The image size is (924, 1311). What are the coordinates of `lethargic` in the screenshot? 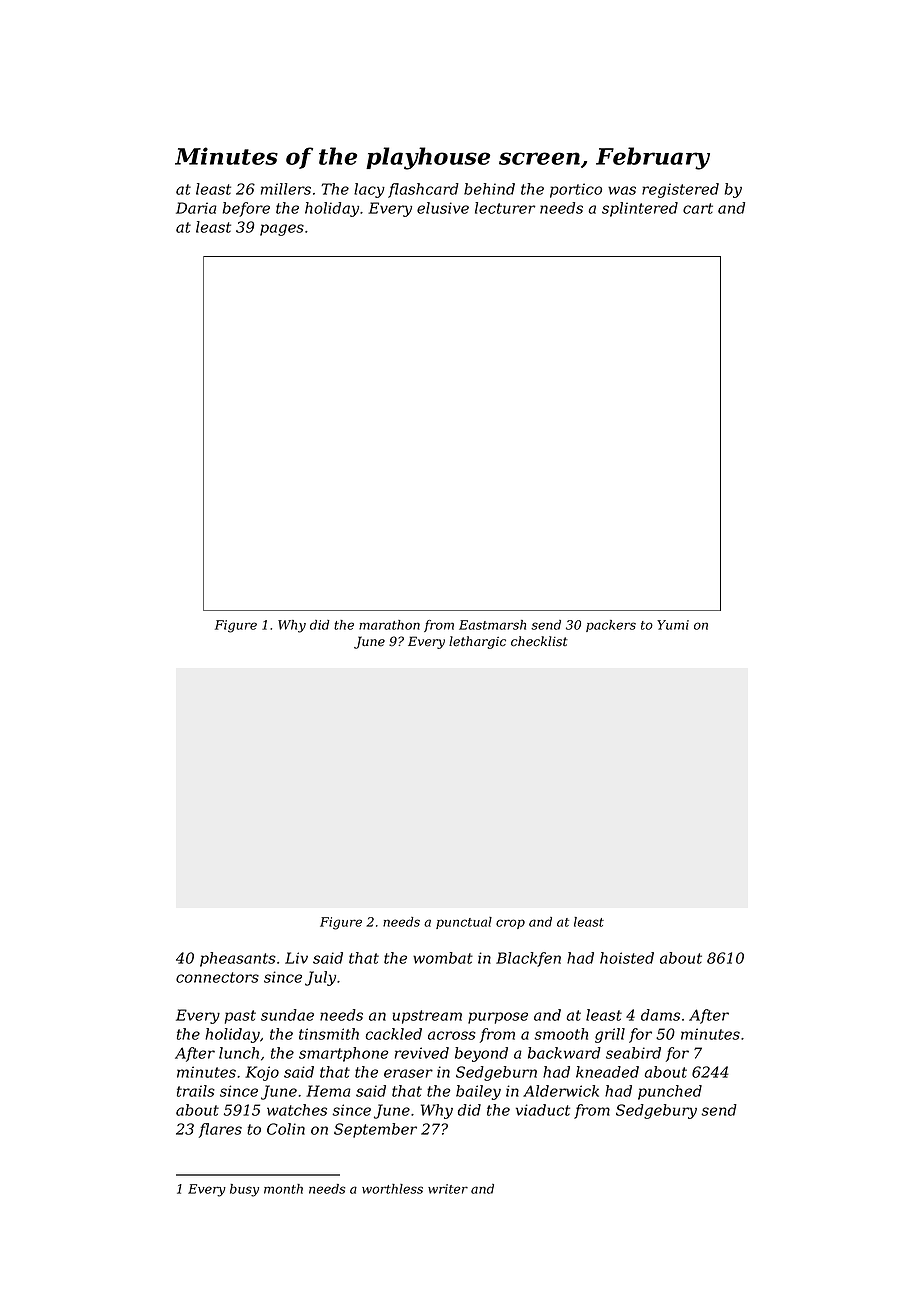 It's located at (477, 642).
